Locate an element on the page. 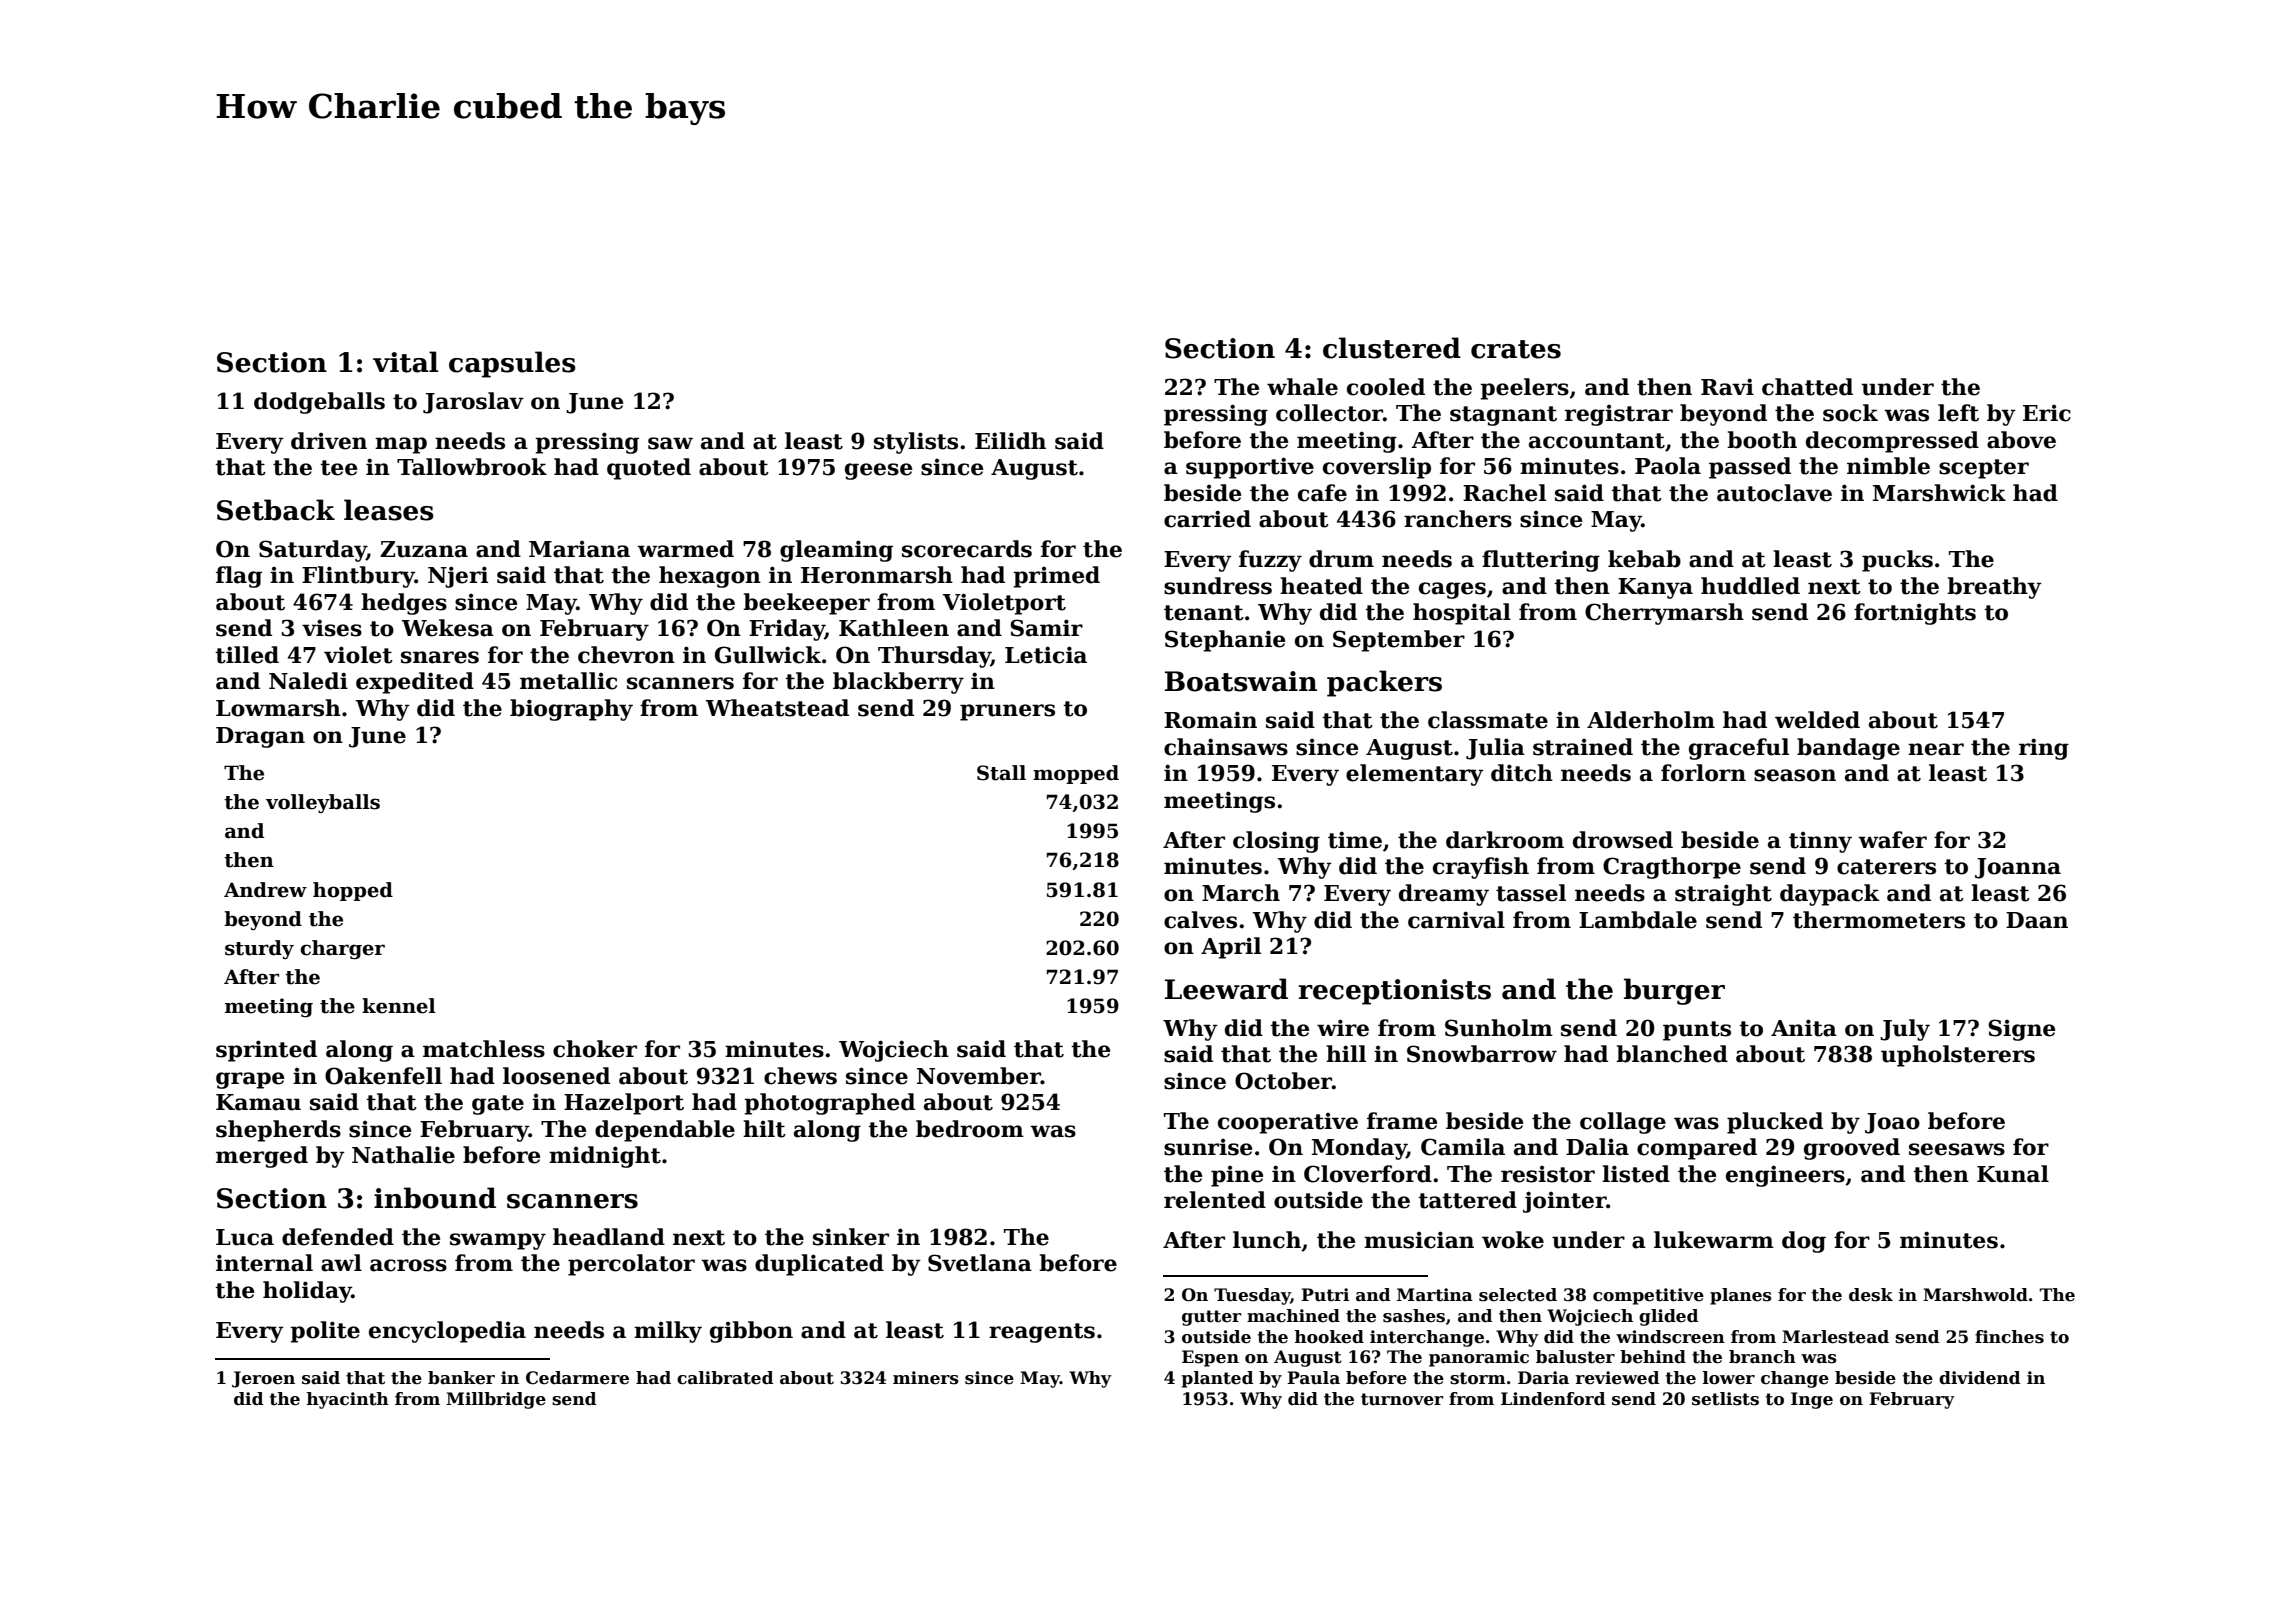  Jaroslav is located at coordinates (473, 403).
